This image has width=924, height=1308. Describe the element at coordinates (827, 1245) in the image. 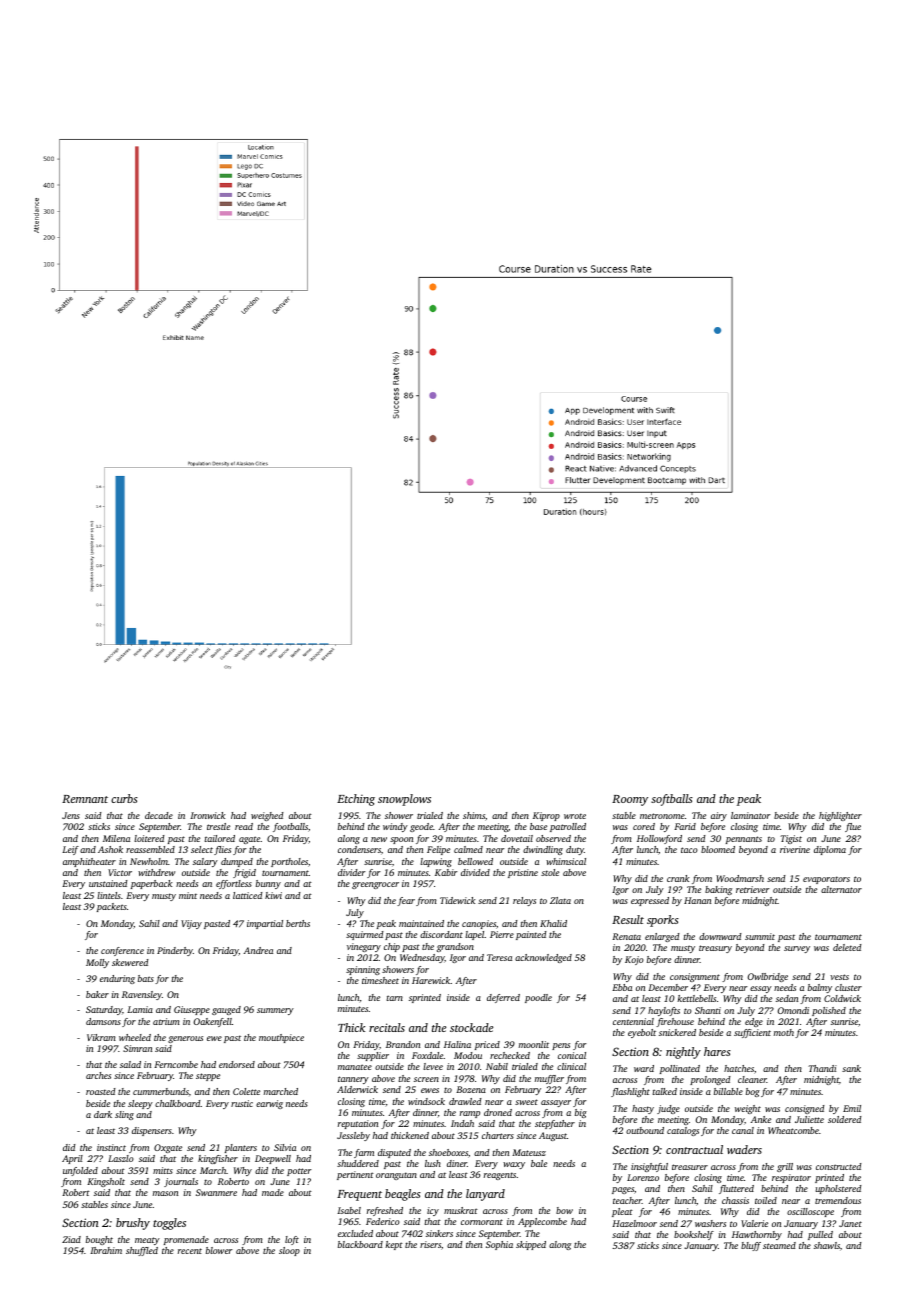

I see `shawls` at that location.
